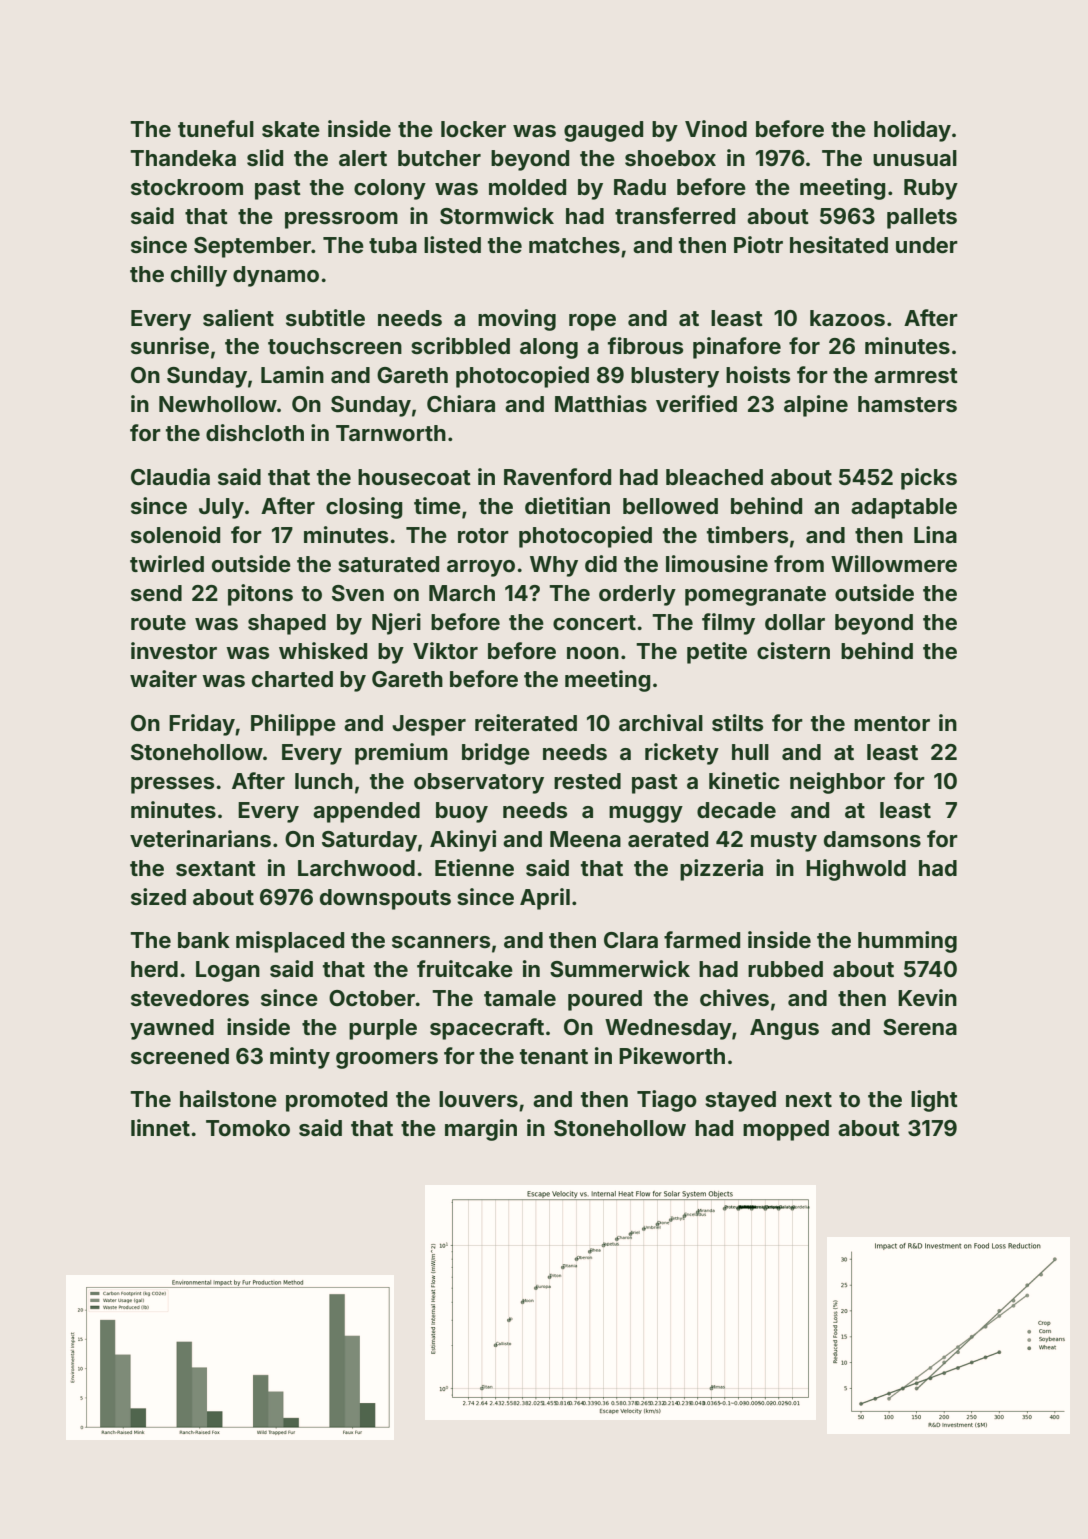  What do you see at coordinates (793, 651) in the screenshot?
I see `cistern` at bounding box center [793, 651].
